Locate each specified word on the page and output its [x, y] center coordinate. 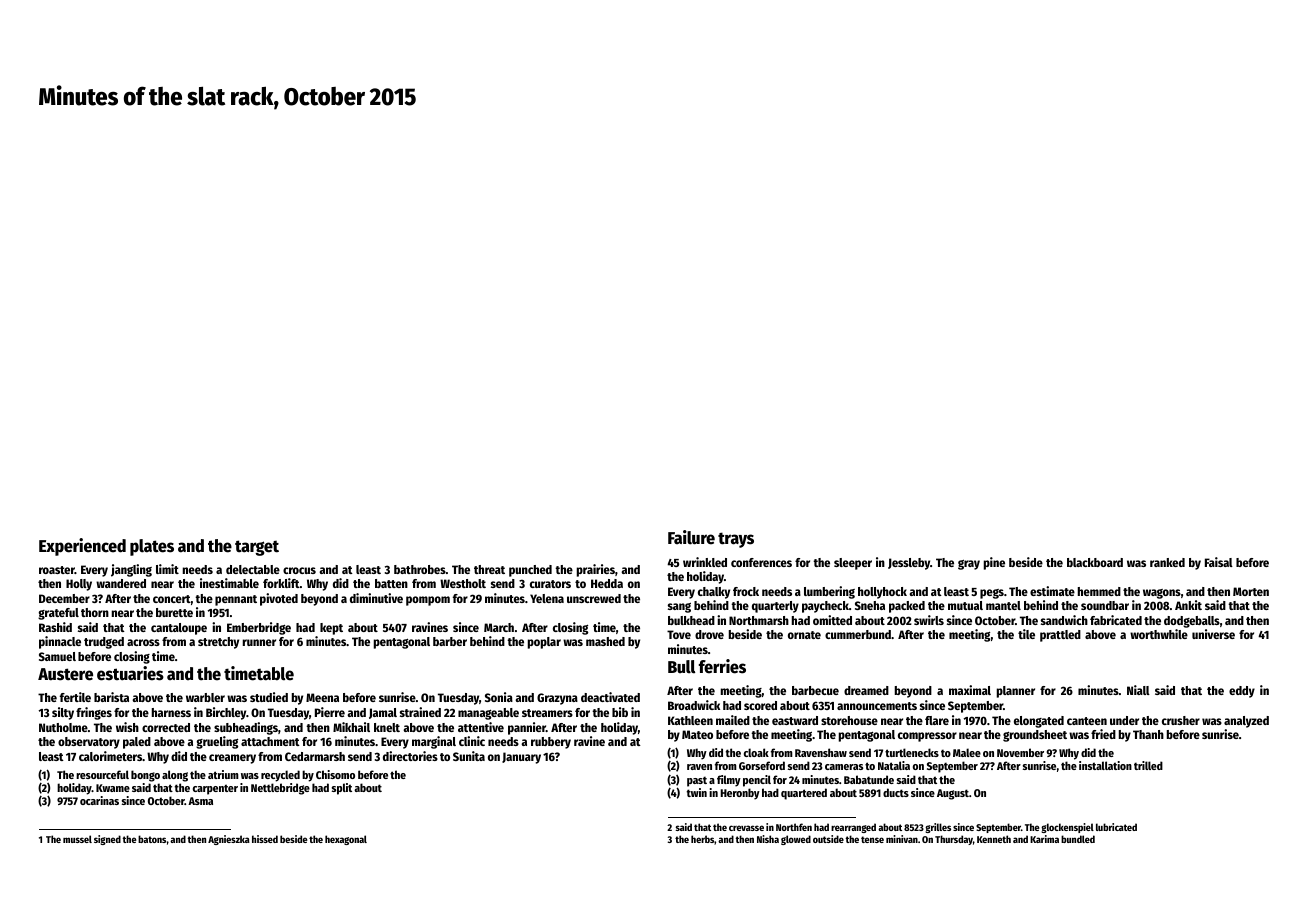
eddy [1242, 692]
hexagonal [346, 840]
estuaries [130, 673]
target [257, 548]
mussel [77, 839]
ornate [804, 635]
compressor [927, 737]
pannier [527, 728]
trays [736, 540]
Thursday [954, 840]
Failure [691, 537]
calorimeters [110, 756]
